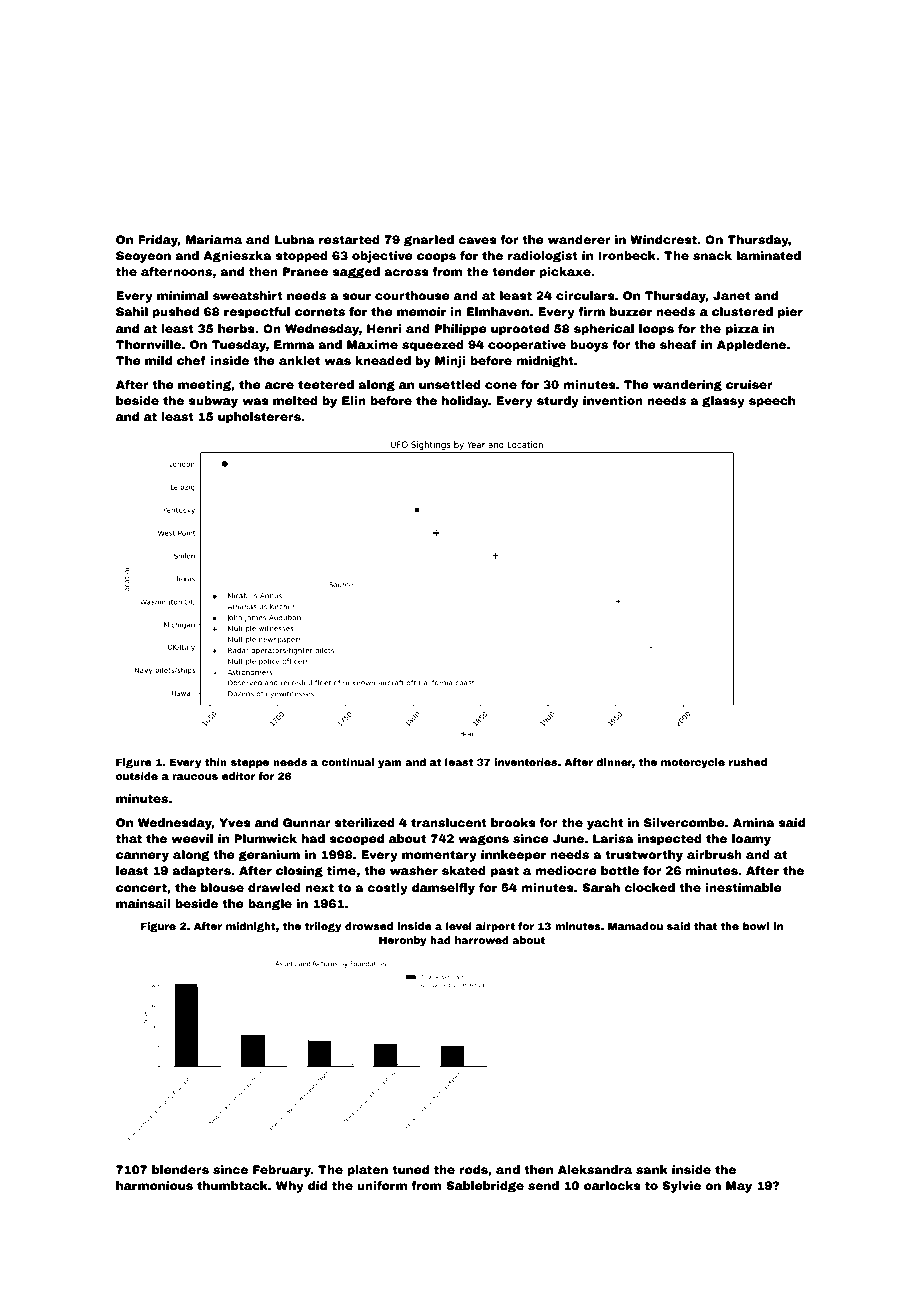  Describe the element at coordinates (216, 762) in the page. I see `thin` at that location.
